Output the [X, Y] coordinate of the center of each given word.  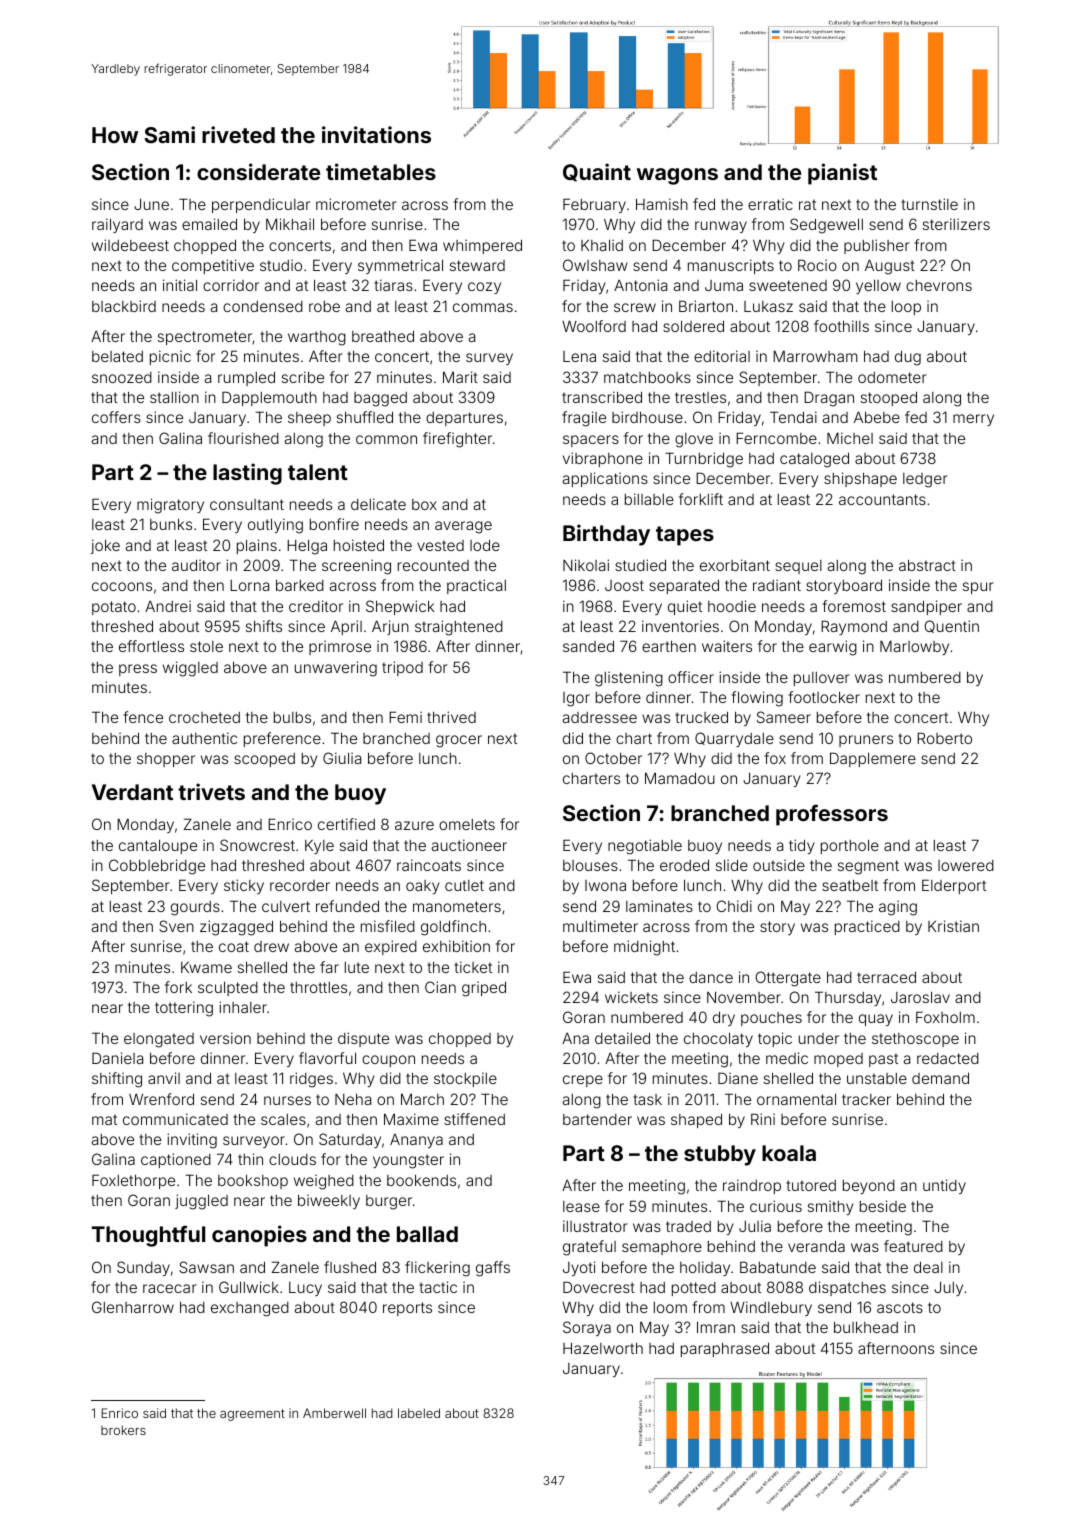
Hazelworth [603, 1348]
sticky [244, 886]
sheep [309, 419]
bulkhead [866, 1327]
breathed [383, 336]
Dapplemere [873, 759]
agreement [252, 1415]
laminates [659, 906]
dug [908, 358]
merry [973, 420]
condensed [263, 306]
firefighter [457, 440]
